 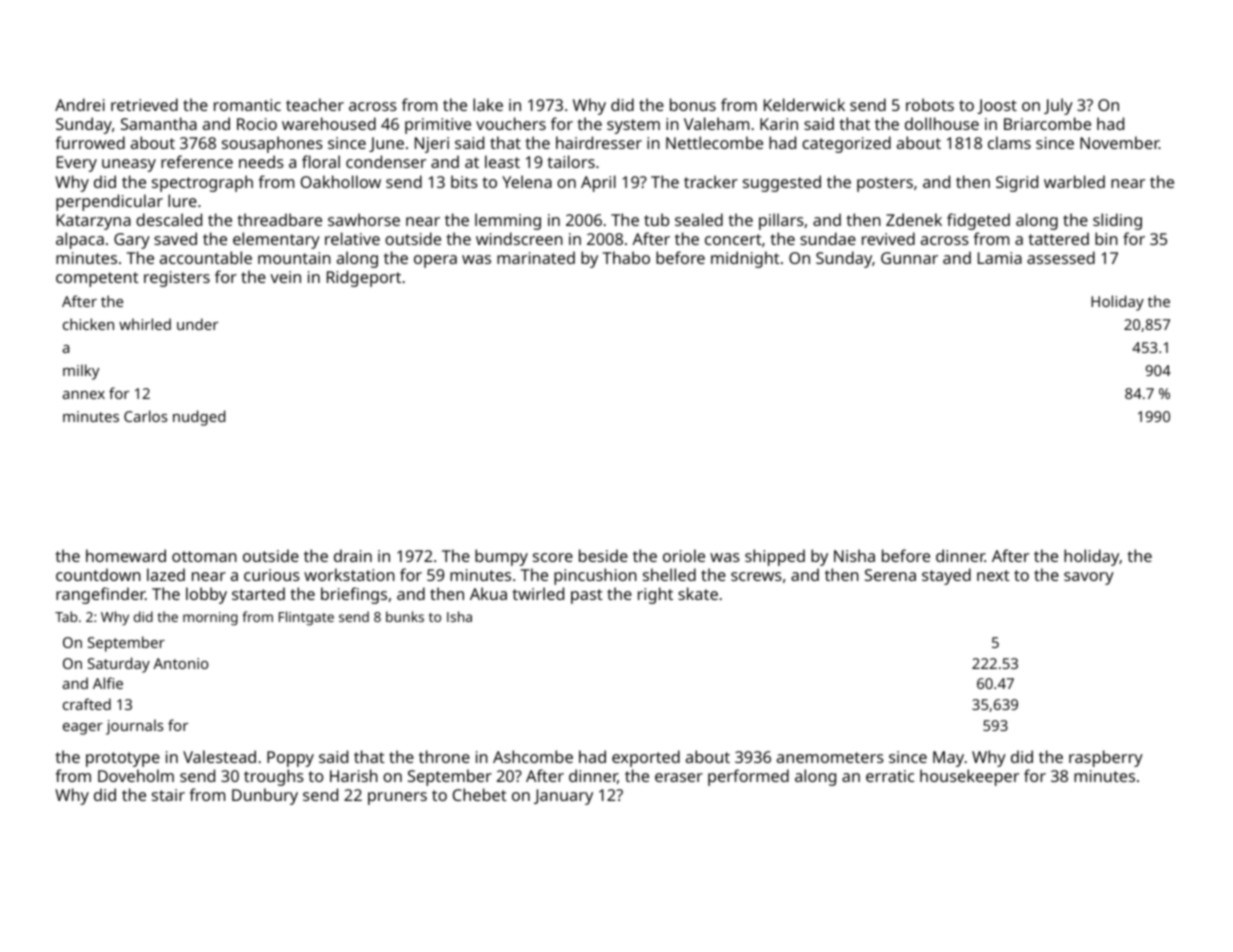 I want to click on Carlos, so click(x=145, y=416).
